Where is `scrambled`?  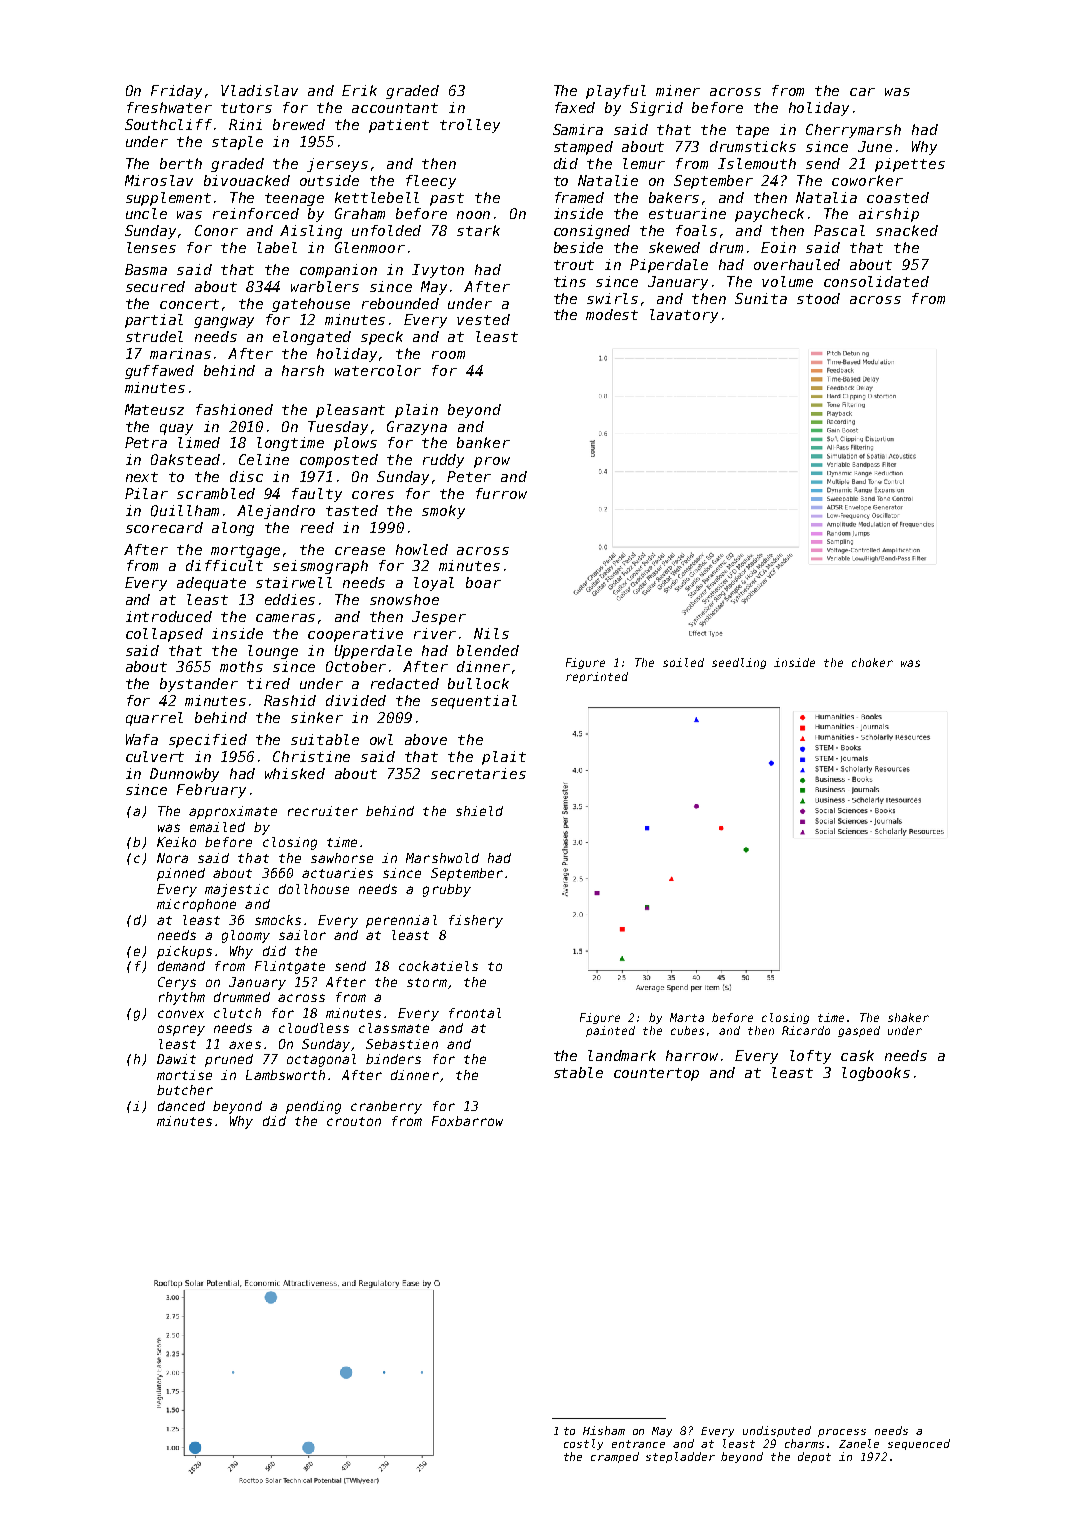
scrambled is located at coordinates (216, 493).
